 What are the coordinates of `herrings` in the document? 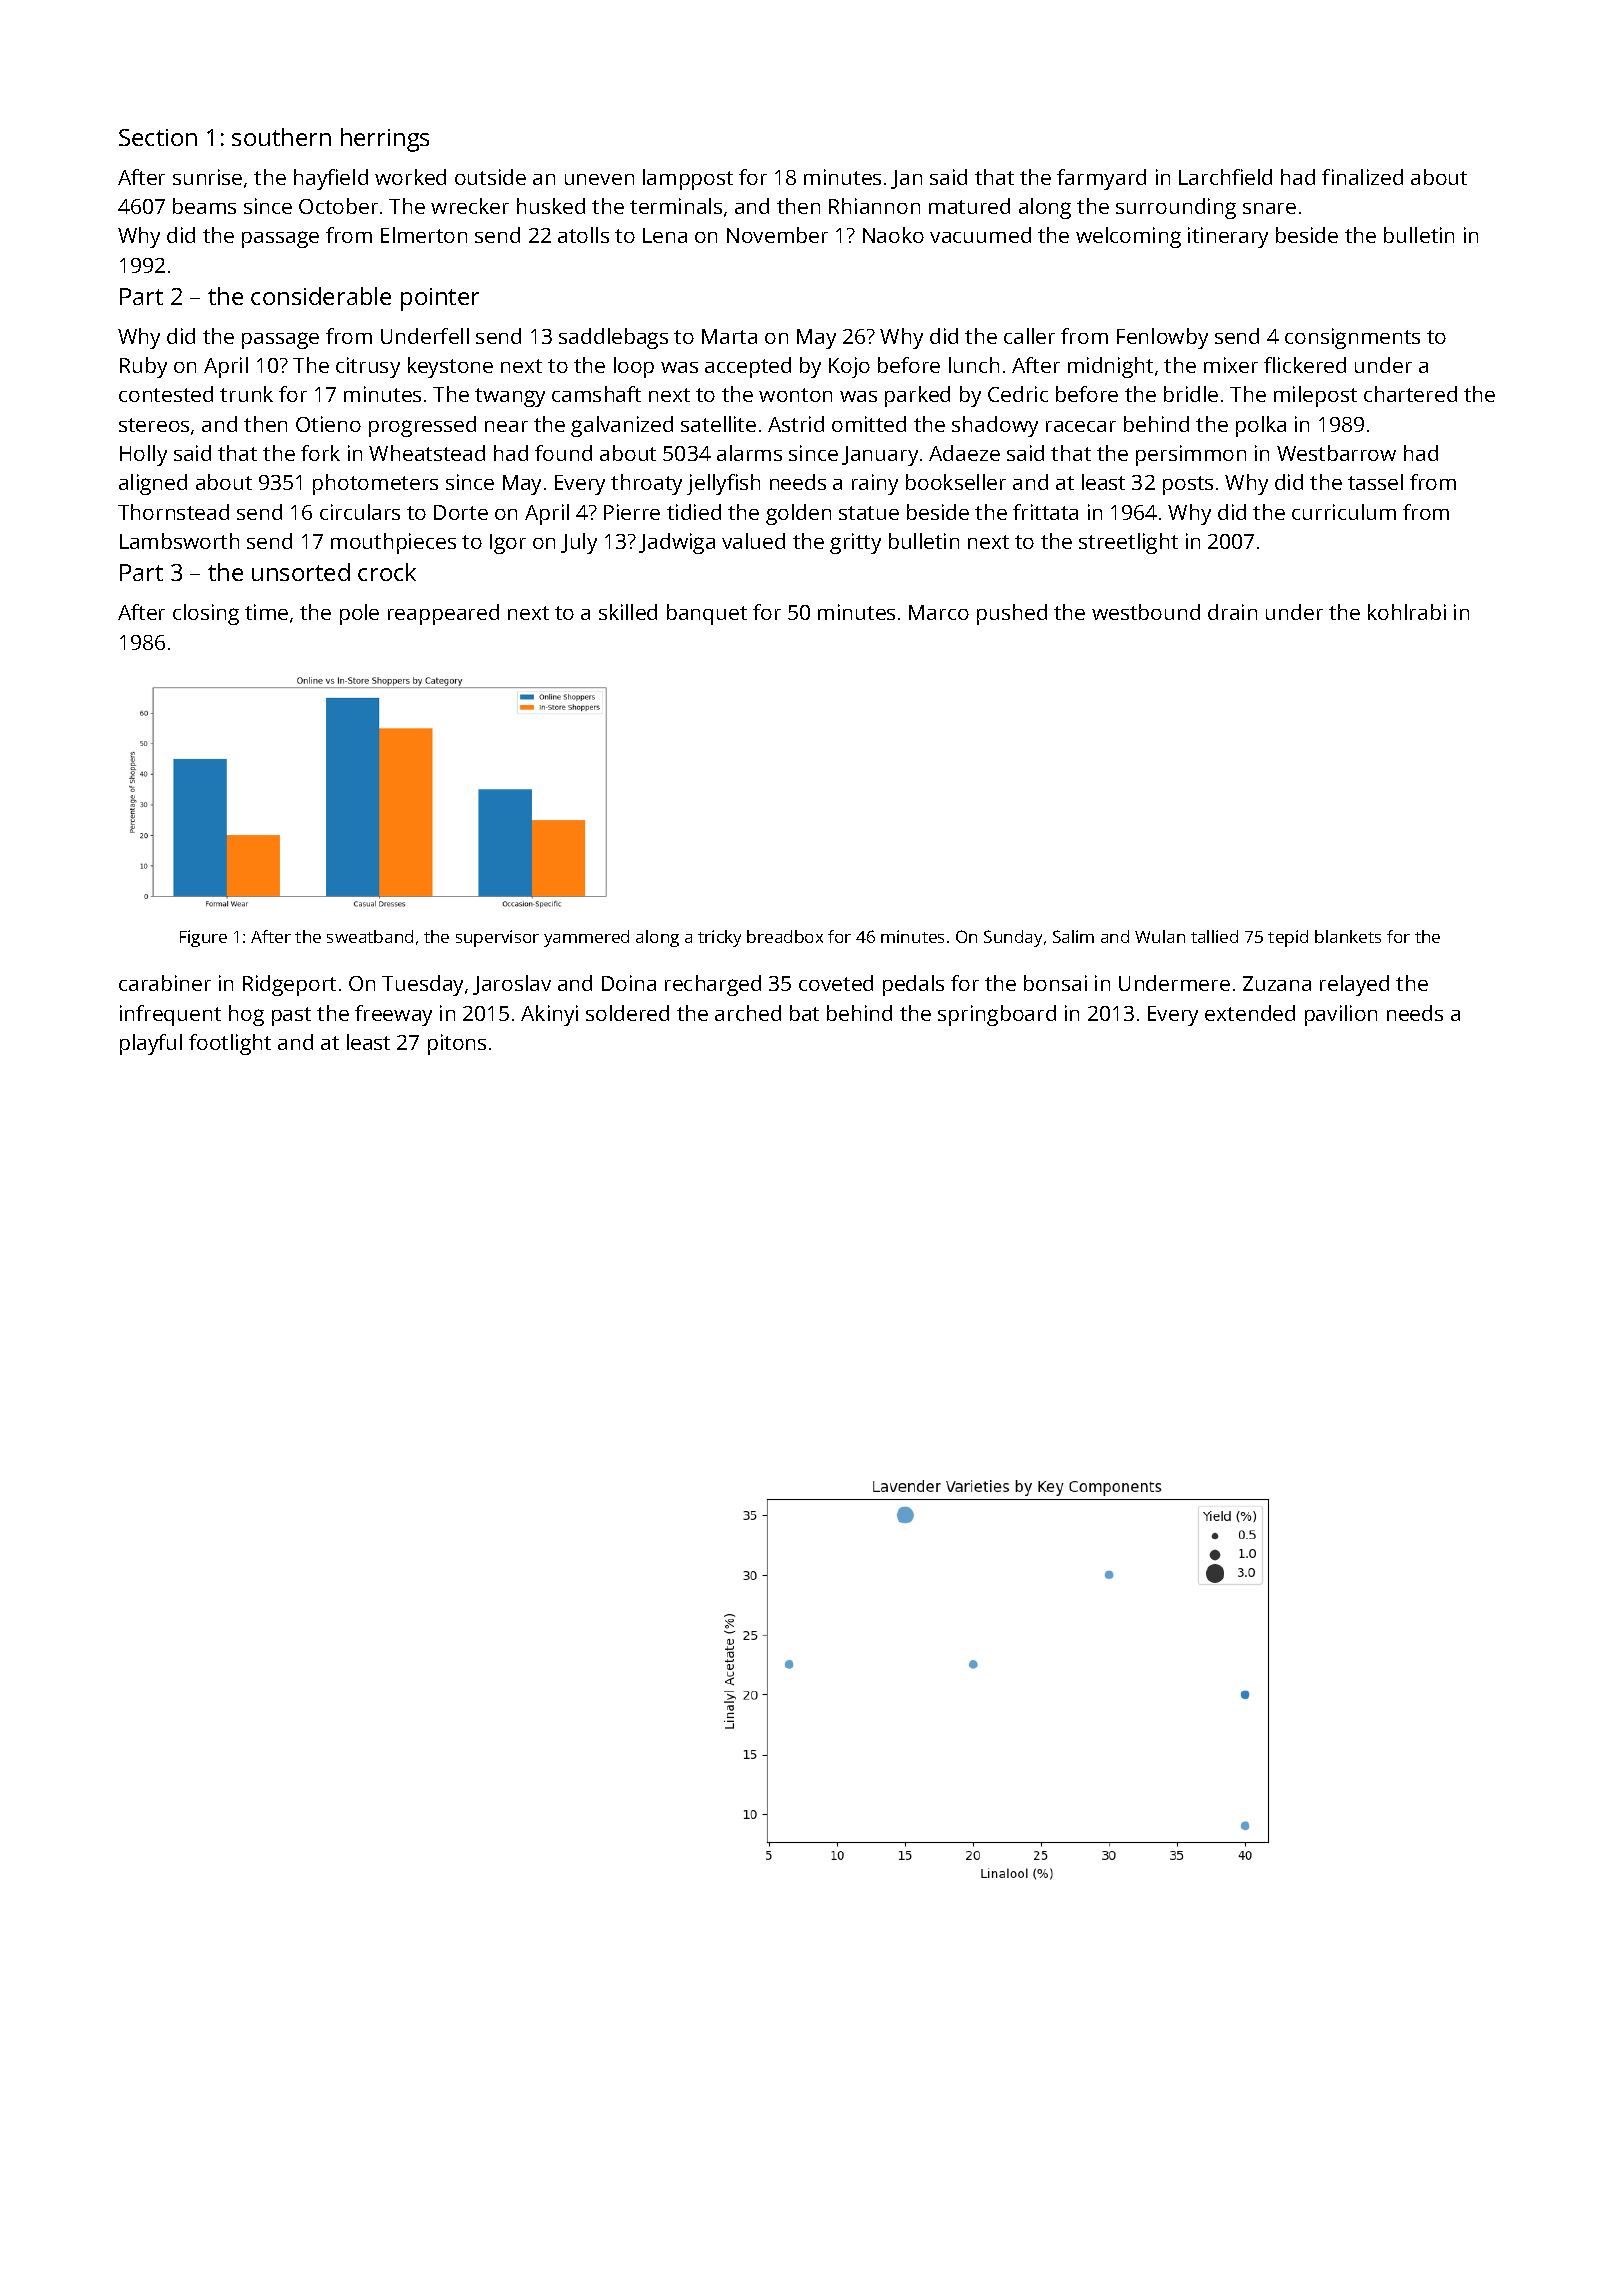 It's located at (385, 140).
